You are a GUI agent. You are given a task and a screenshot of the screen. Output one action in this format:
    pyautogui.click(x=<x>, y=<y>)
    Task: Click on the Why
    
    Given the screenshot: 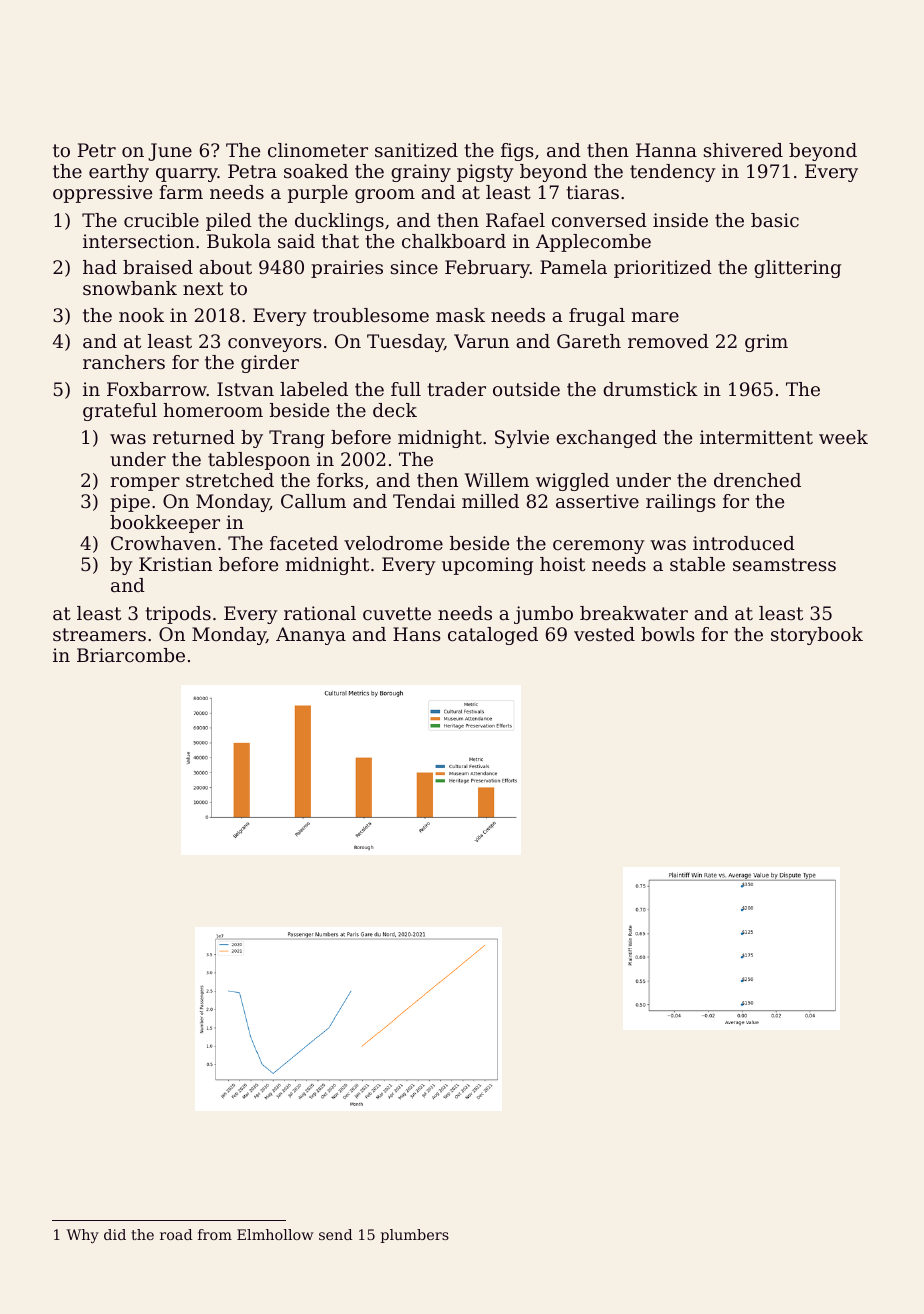 What is the action you would take?
    pyautogui.click(x=83, y=1236)
